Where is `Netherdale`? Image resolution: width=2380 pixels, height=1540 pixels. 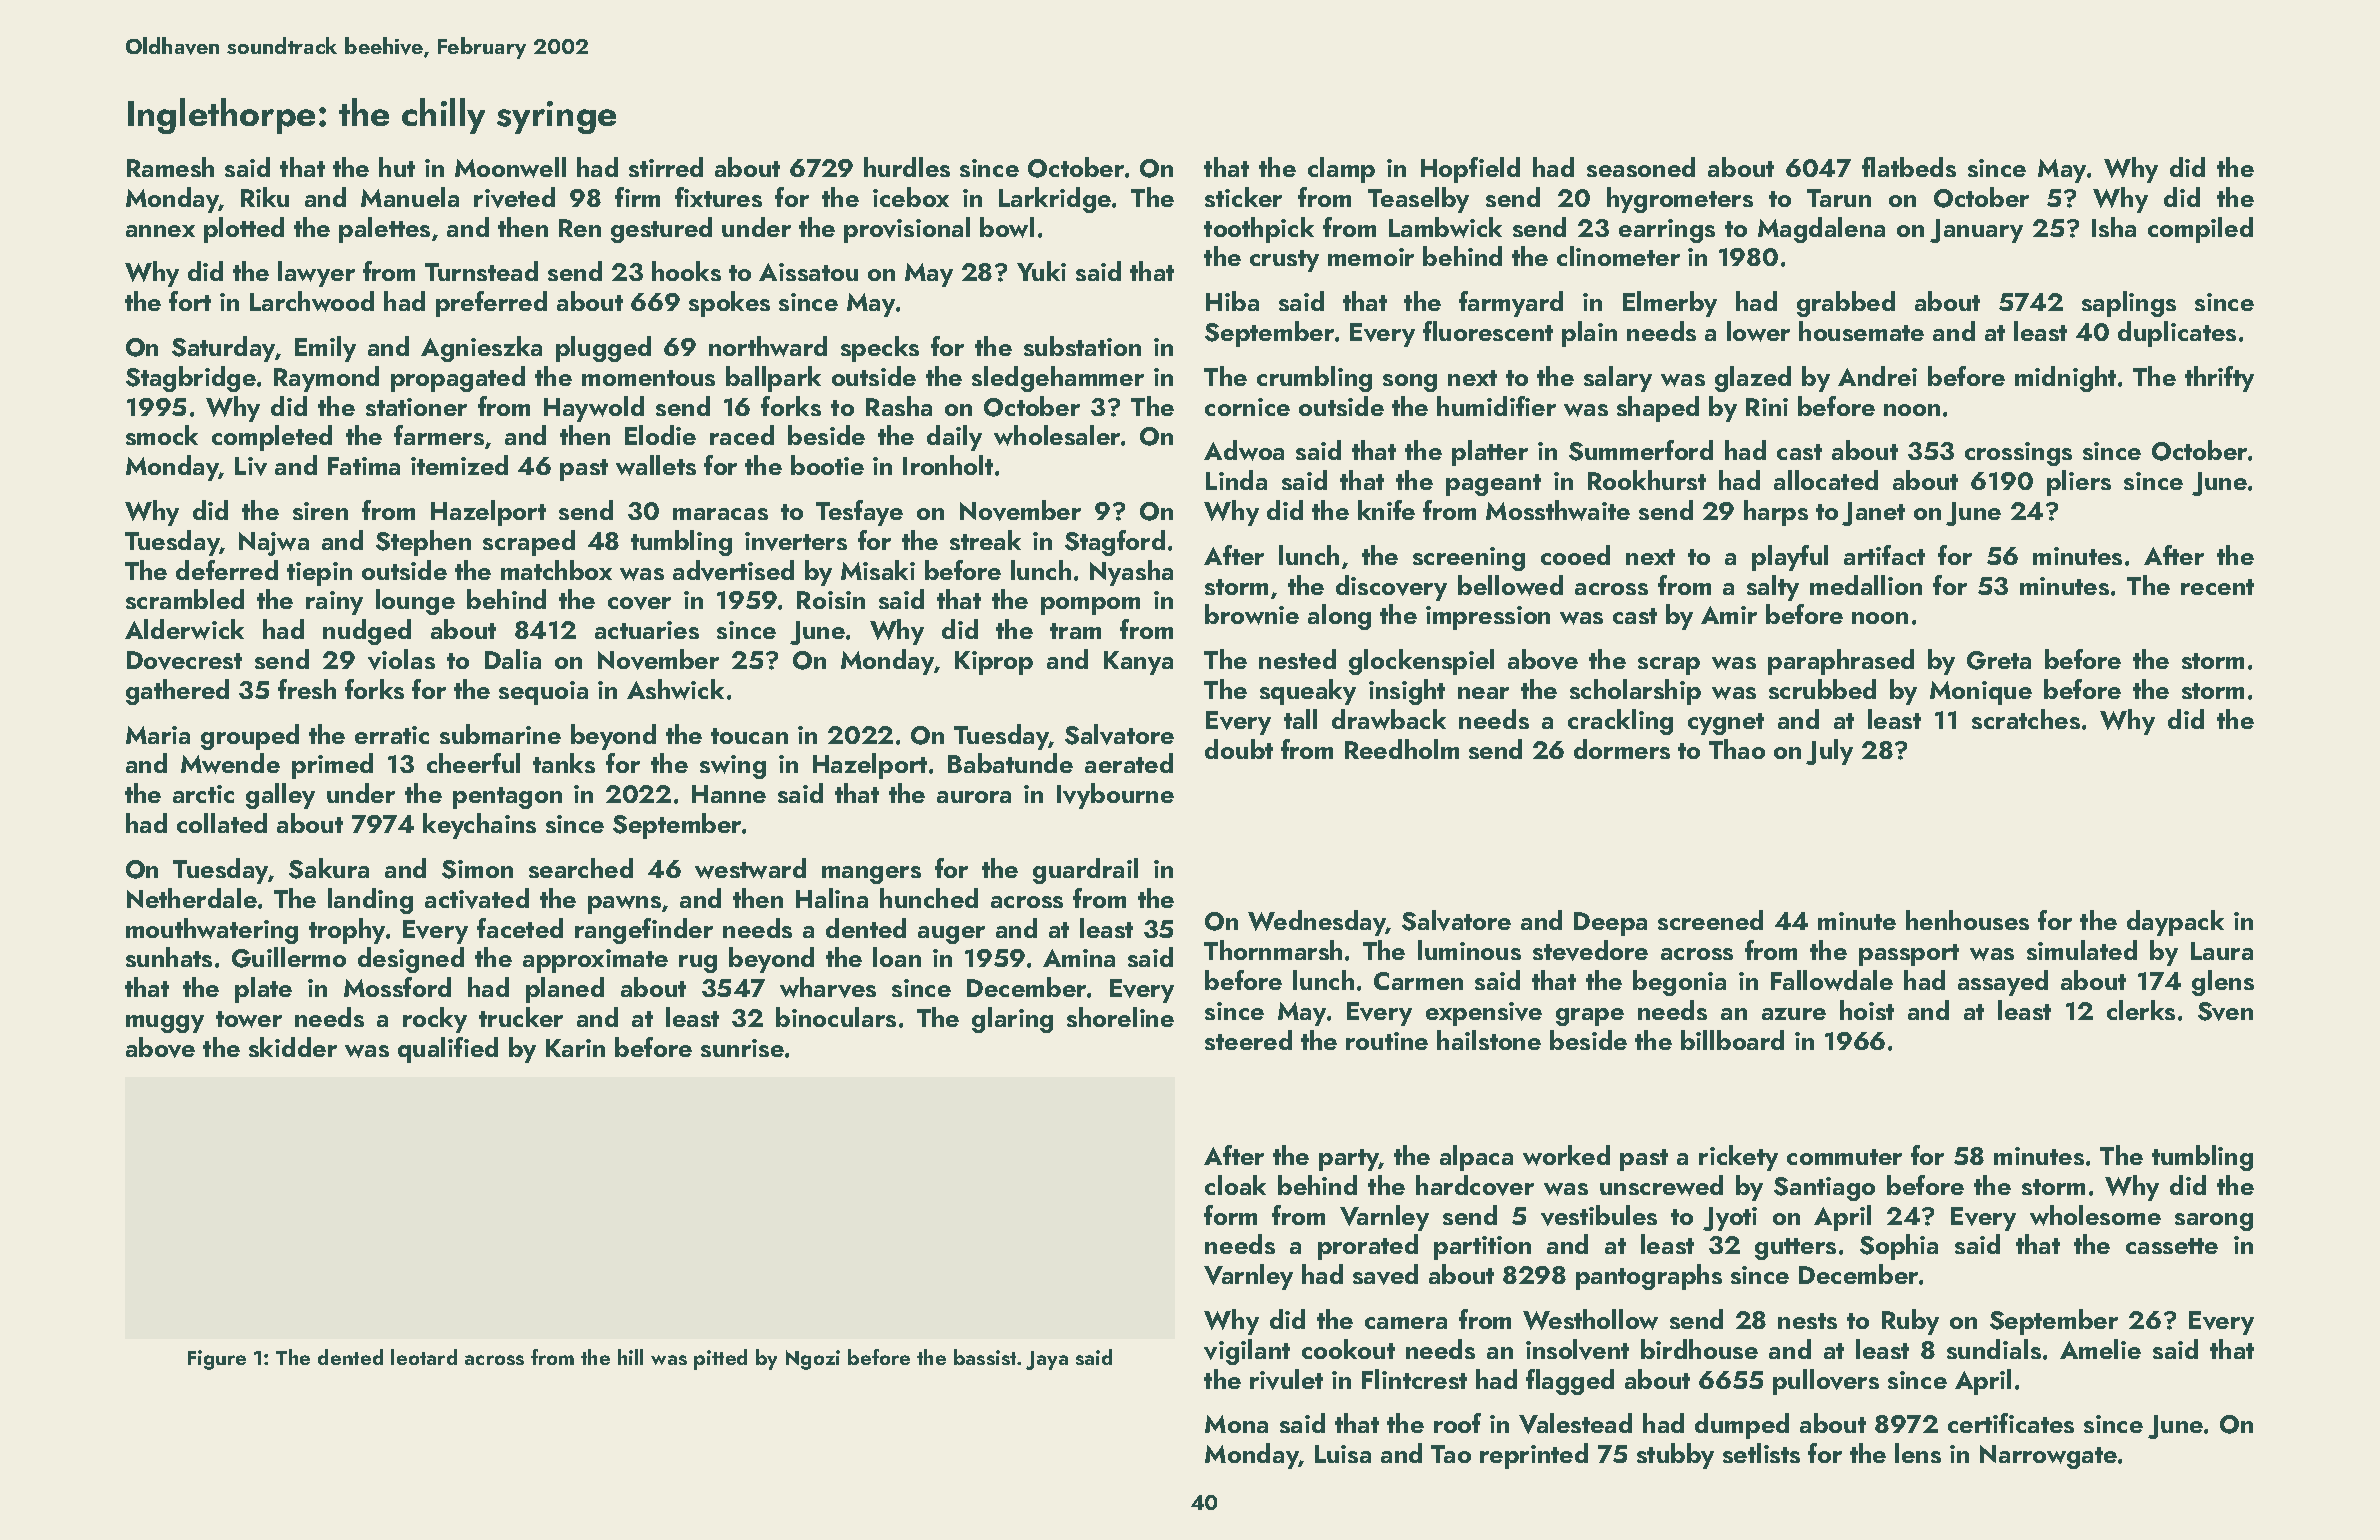 Netherdale is located at coordinates (192, 898).
